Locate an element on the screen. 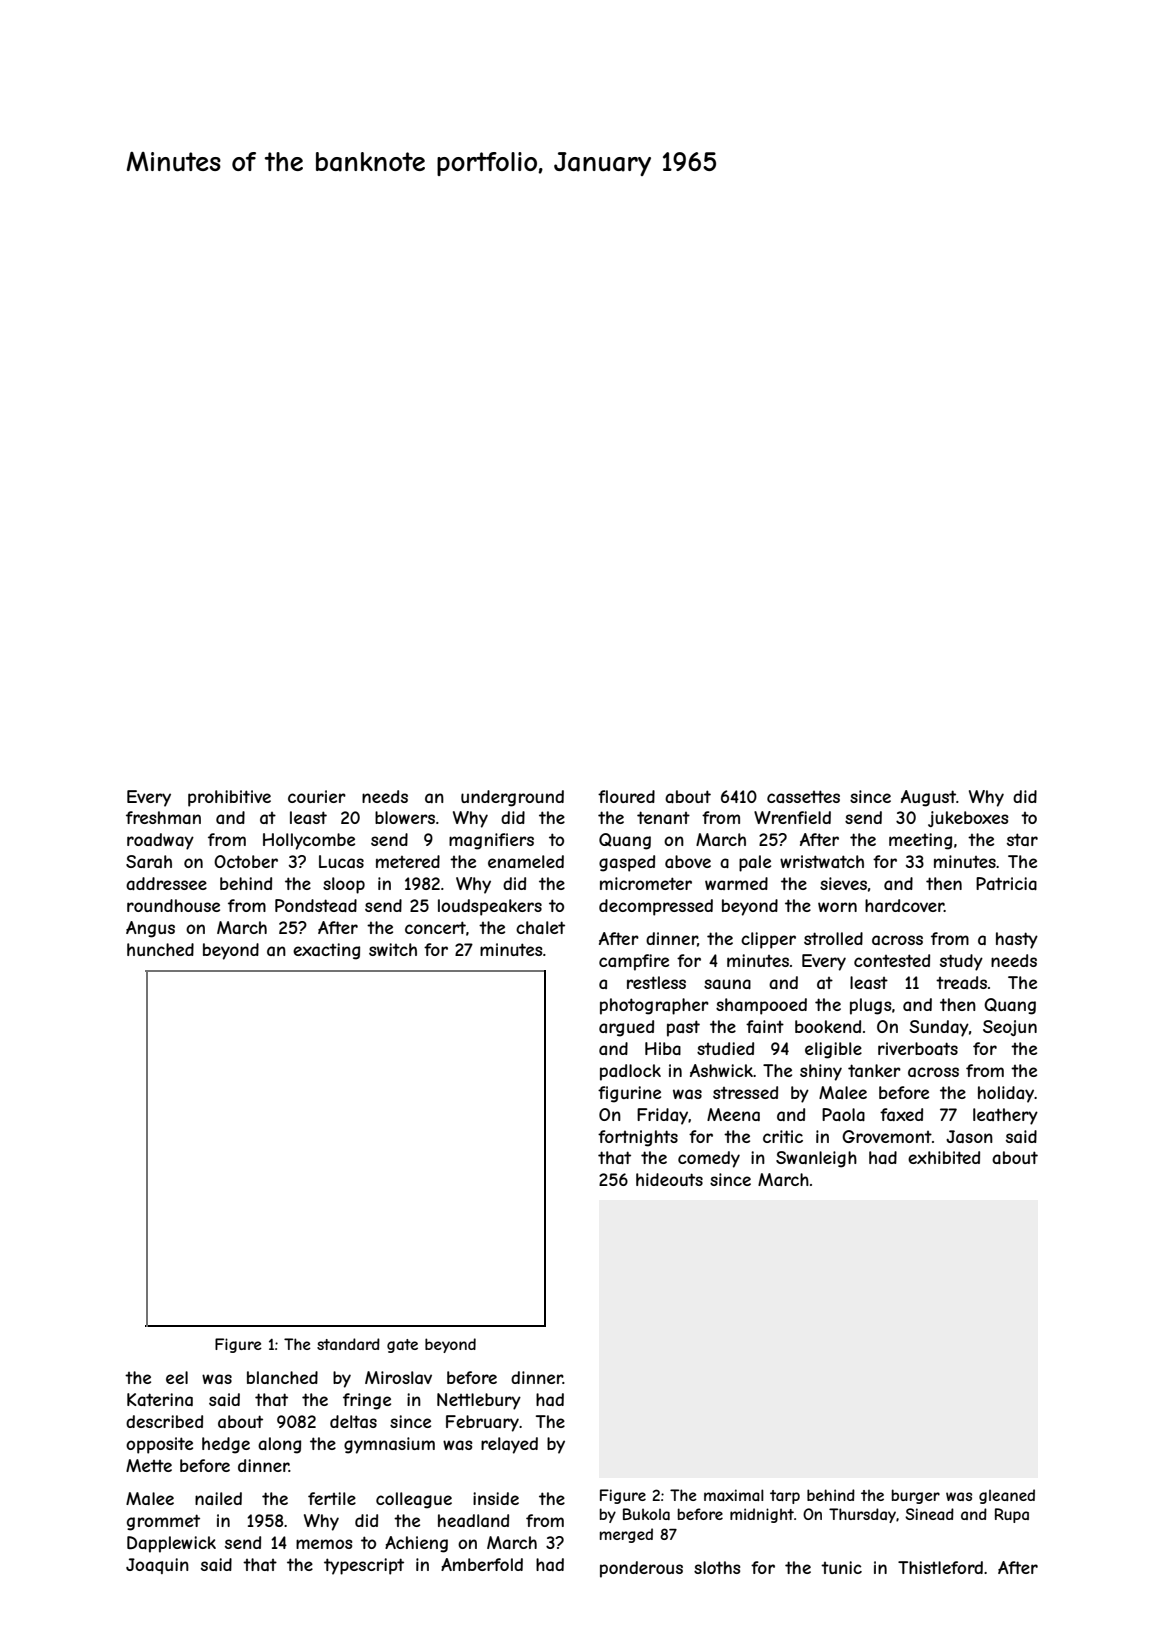 The width and height of the screenshot is (1164, 1647). fertile is located at coordinates (332, 1498).
